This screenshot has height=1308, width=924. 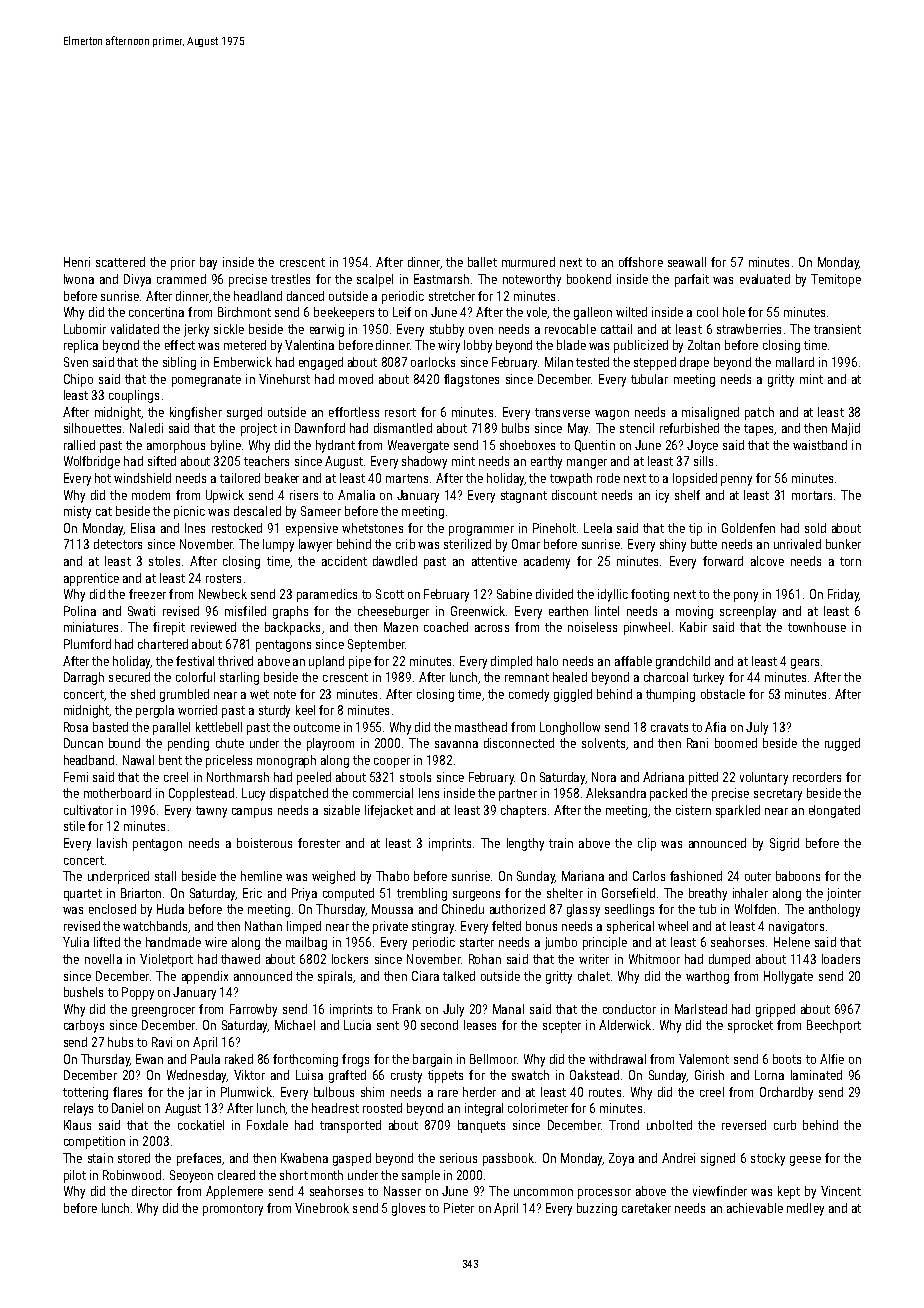 What do you see at coordinates (524, 497) in the screenshot?
I see `stagnant` at bounding box center [524, 497].
